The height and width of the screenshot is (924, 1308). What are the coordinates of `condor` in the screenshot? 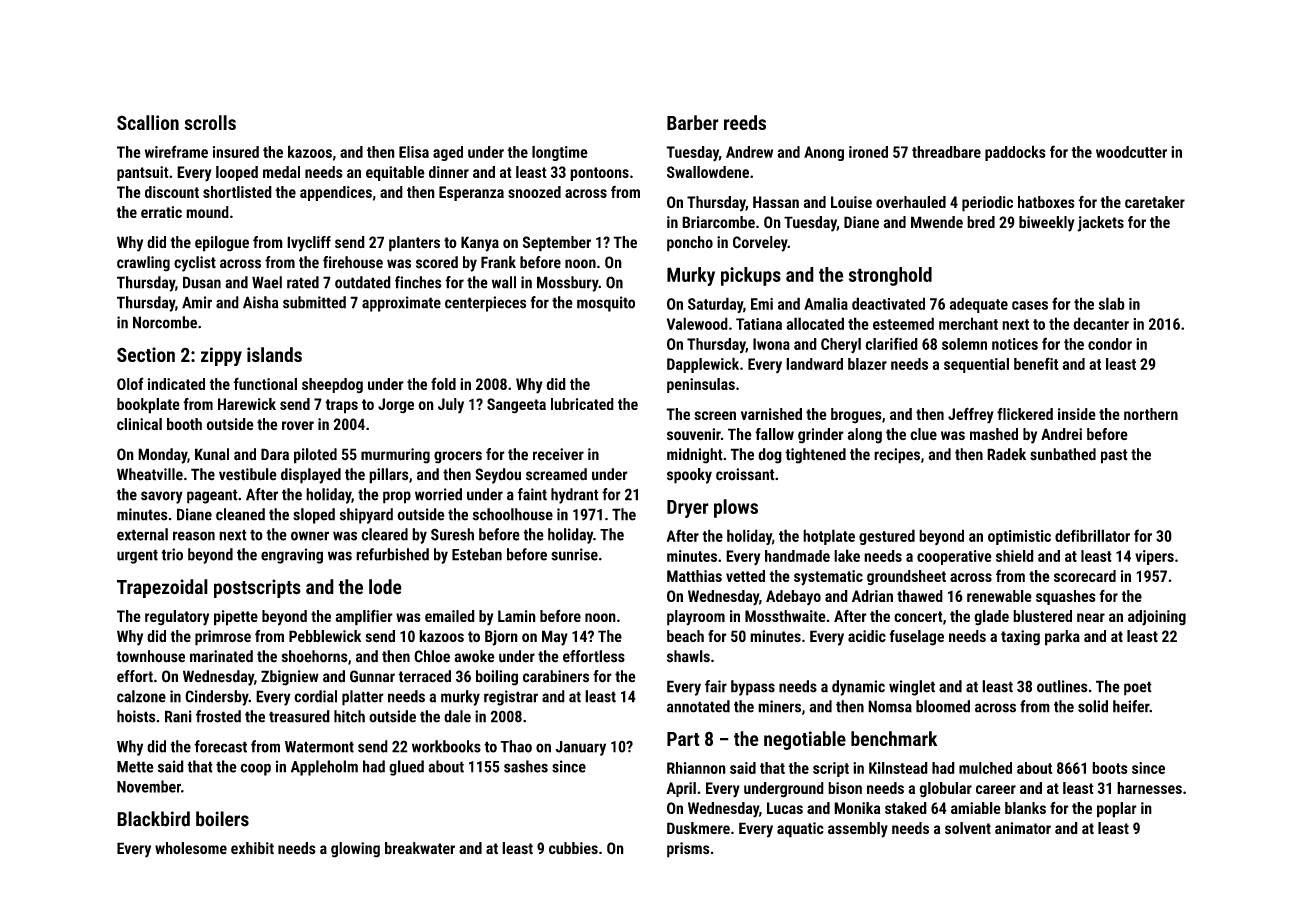 It's located at (1110, 344).
